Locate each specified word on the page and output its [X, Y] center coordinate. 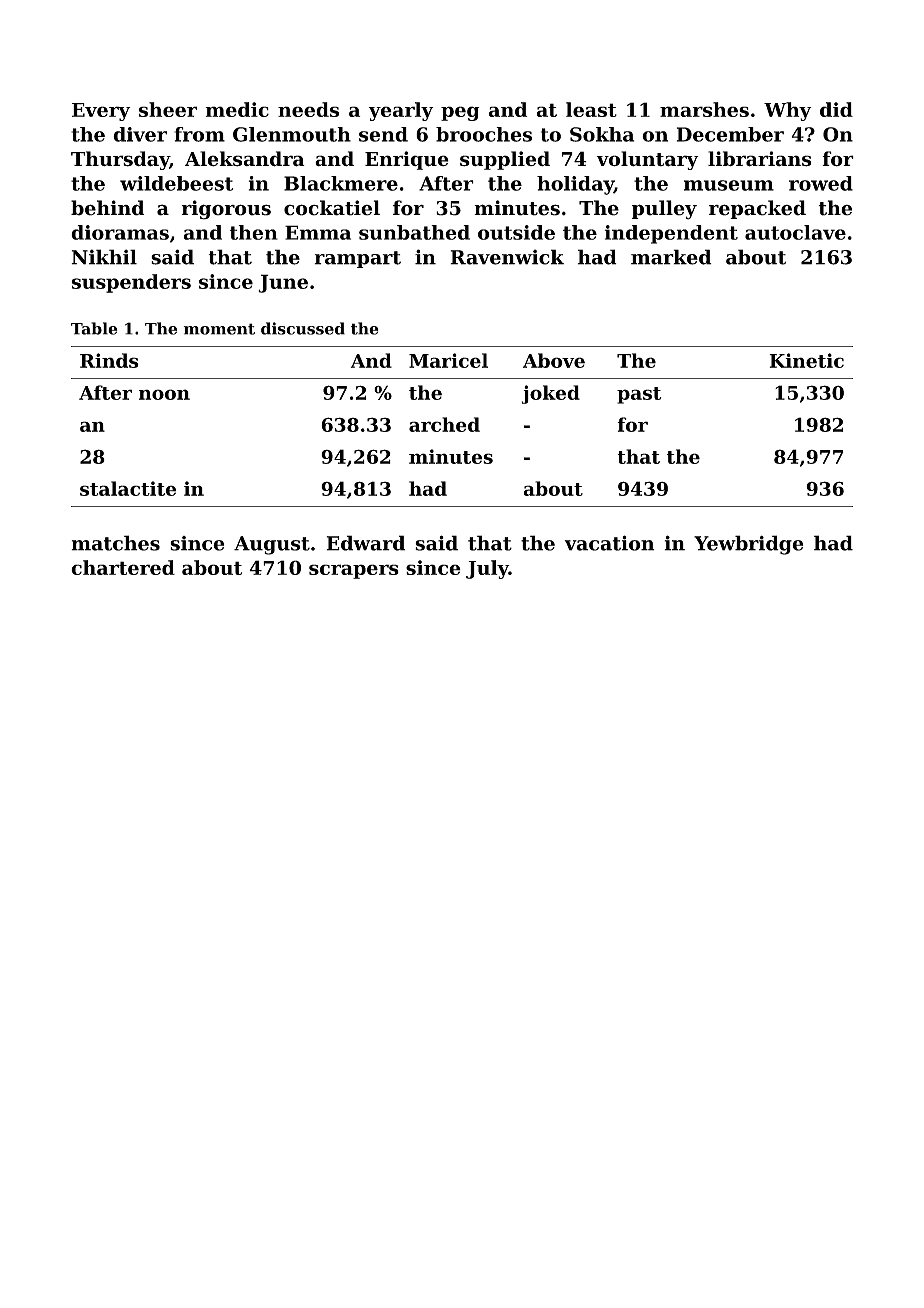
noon [164, 394]
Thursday [120, 160]
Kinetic [806, 360]
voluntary [647, 160]
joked [550, 394]
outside [516, 232]
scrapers [354, 571]
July [487, 569]
